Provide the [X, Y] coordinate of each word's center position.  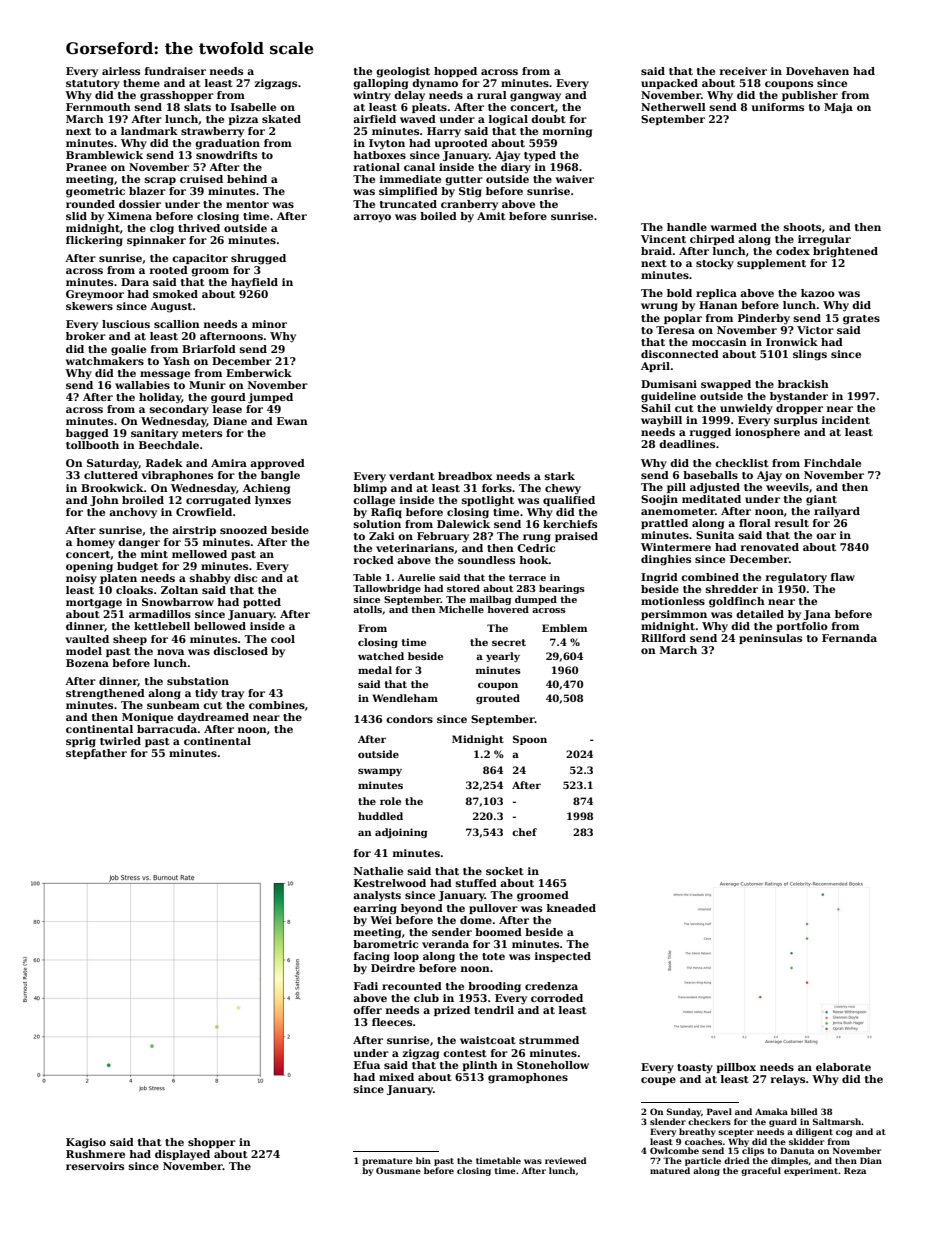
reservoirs [95, 1166]
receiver [743, 71]
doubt [548, 119]
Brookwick [112, 488]
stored [463, 588]
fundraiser [175, 71]
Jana [817, 615]
